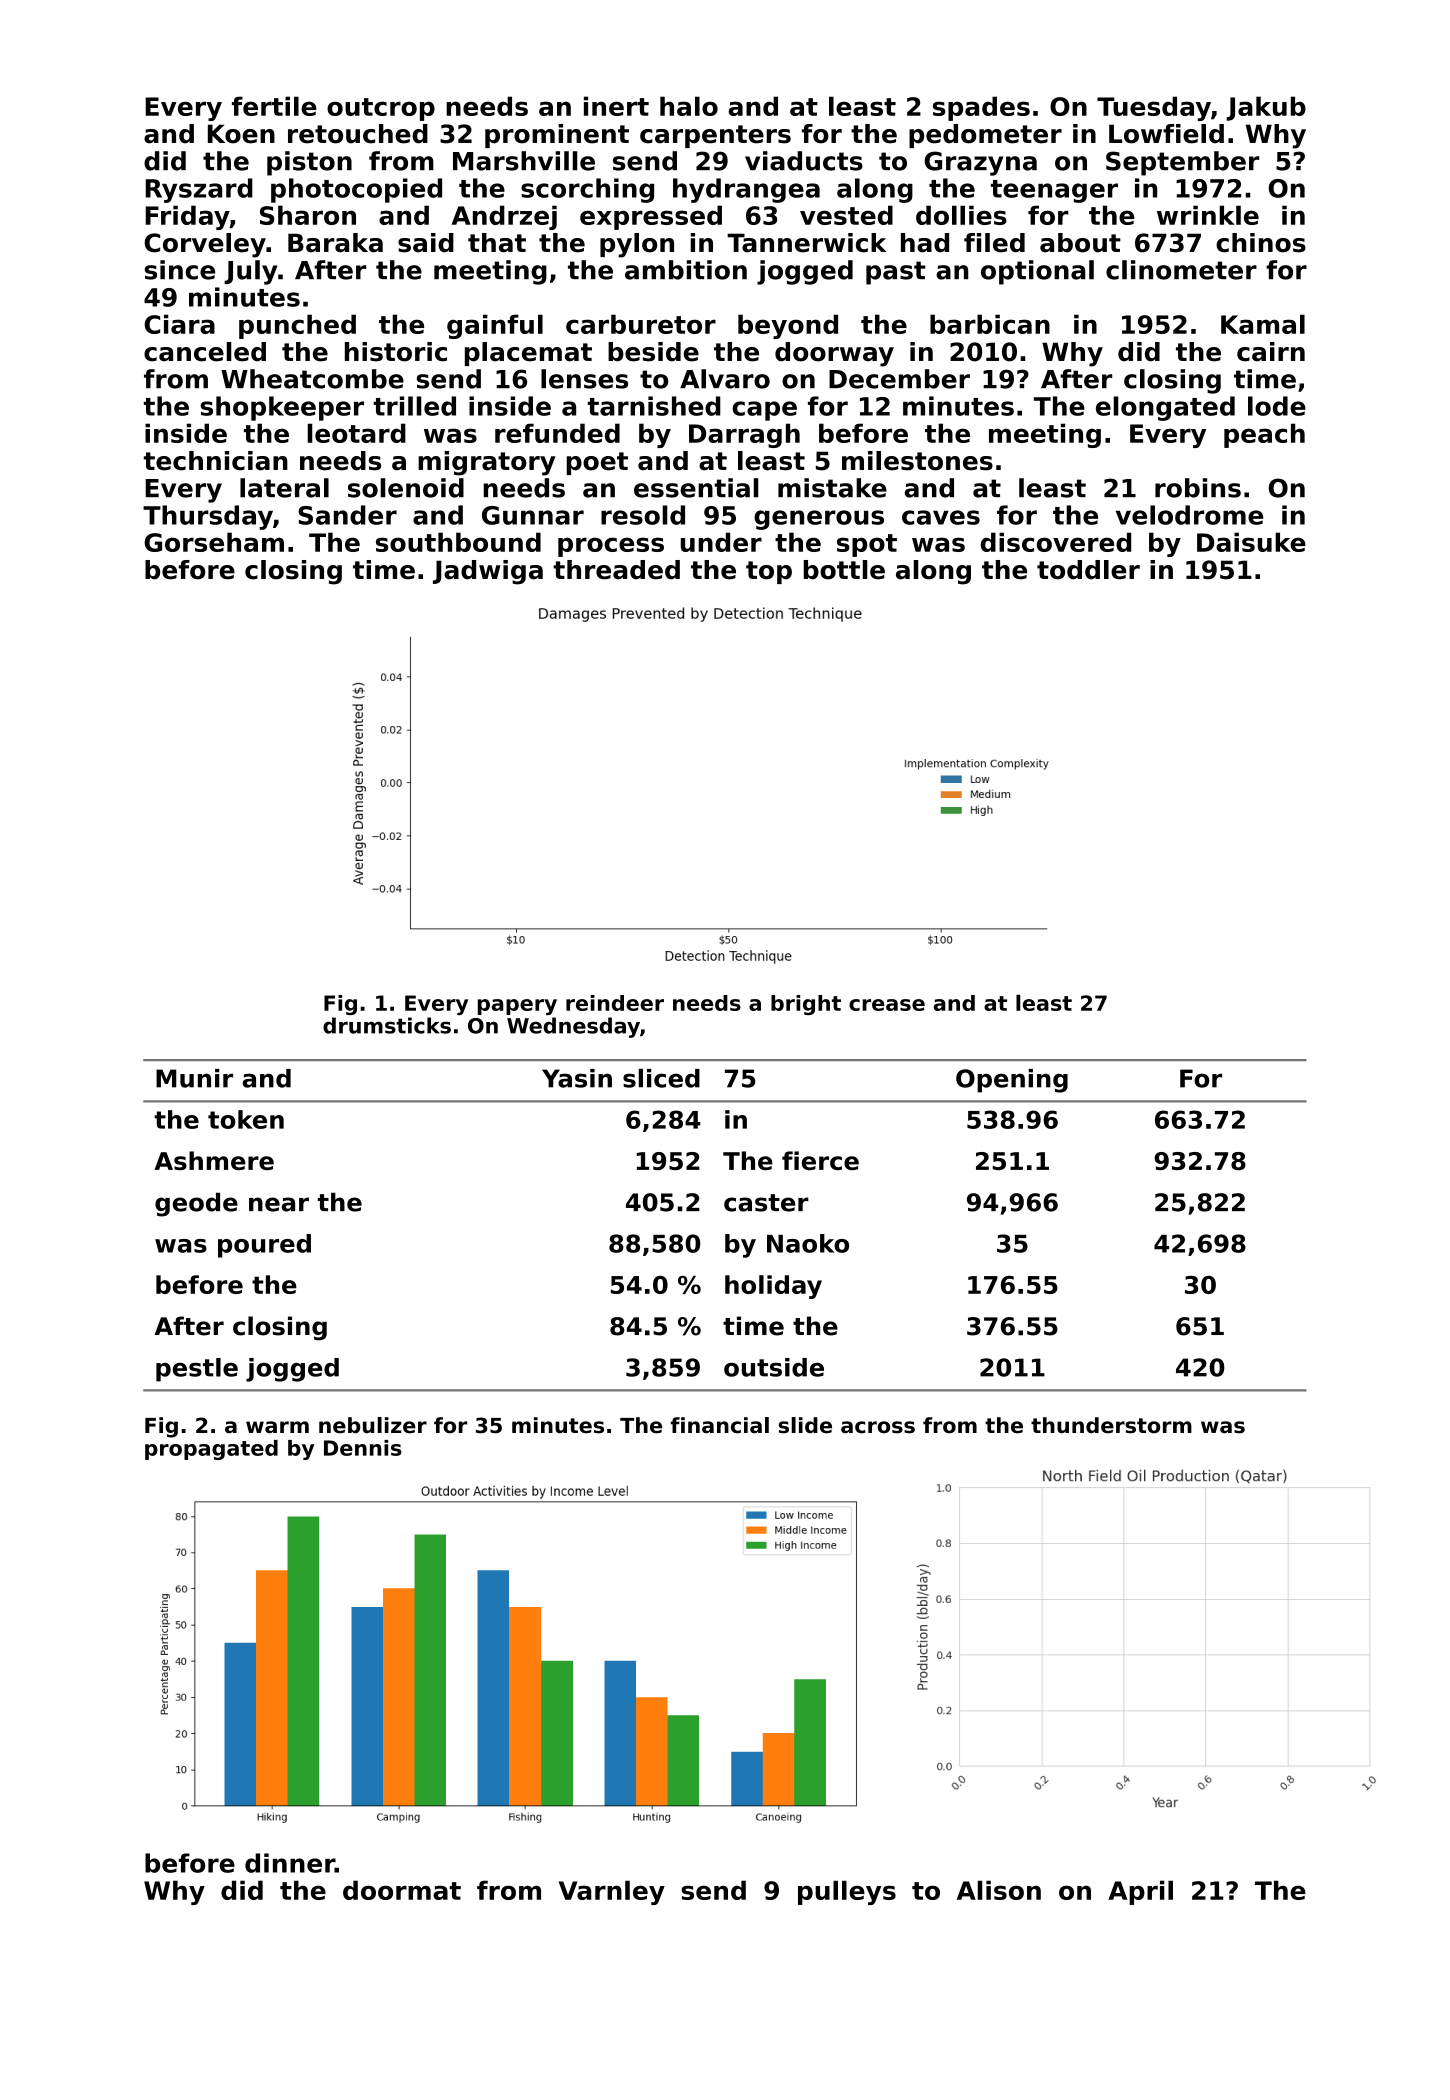 This screenshot has height=2100, width=1450. I want to click on Ashmere, so click(214, 1160).
